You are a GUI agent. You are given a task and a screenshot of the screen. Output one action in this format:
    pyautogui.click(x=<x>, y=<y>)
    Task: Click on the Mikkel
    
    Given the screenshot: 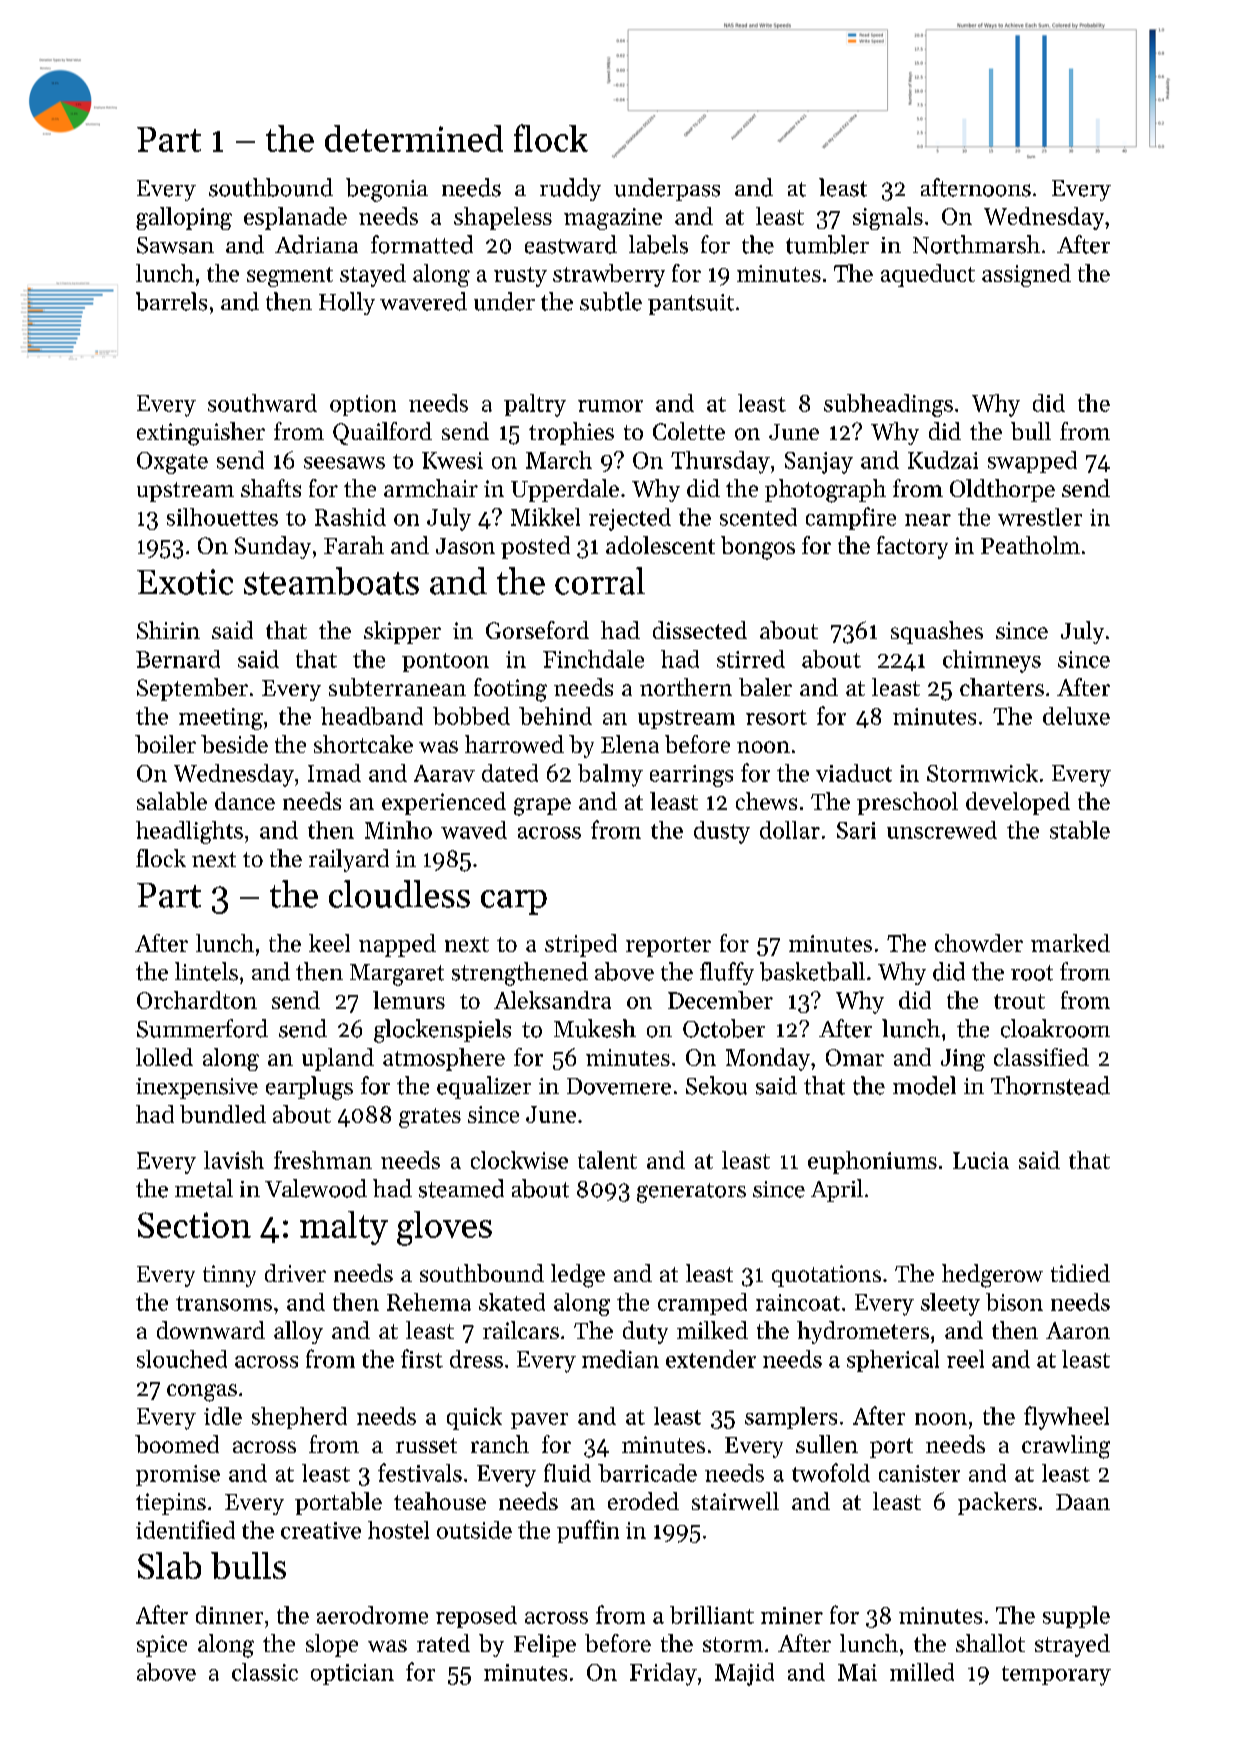 What is the action you would take?
    pyautogui.click(x=545, y=517)
